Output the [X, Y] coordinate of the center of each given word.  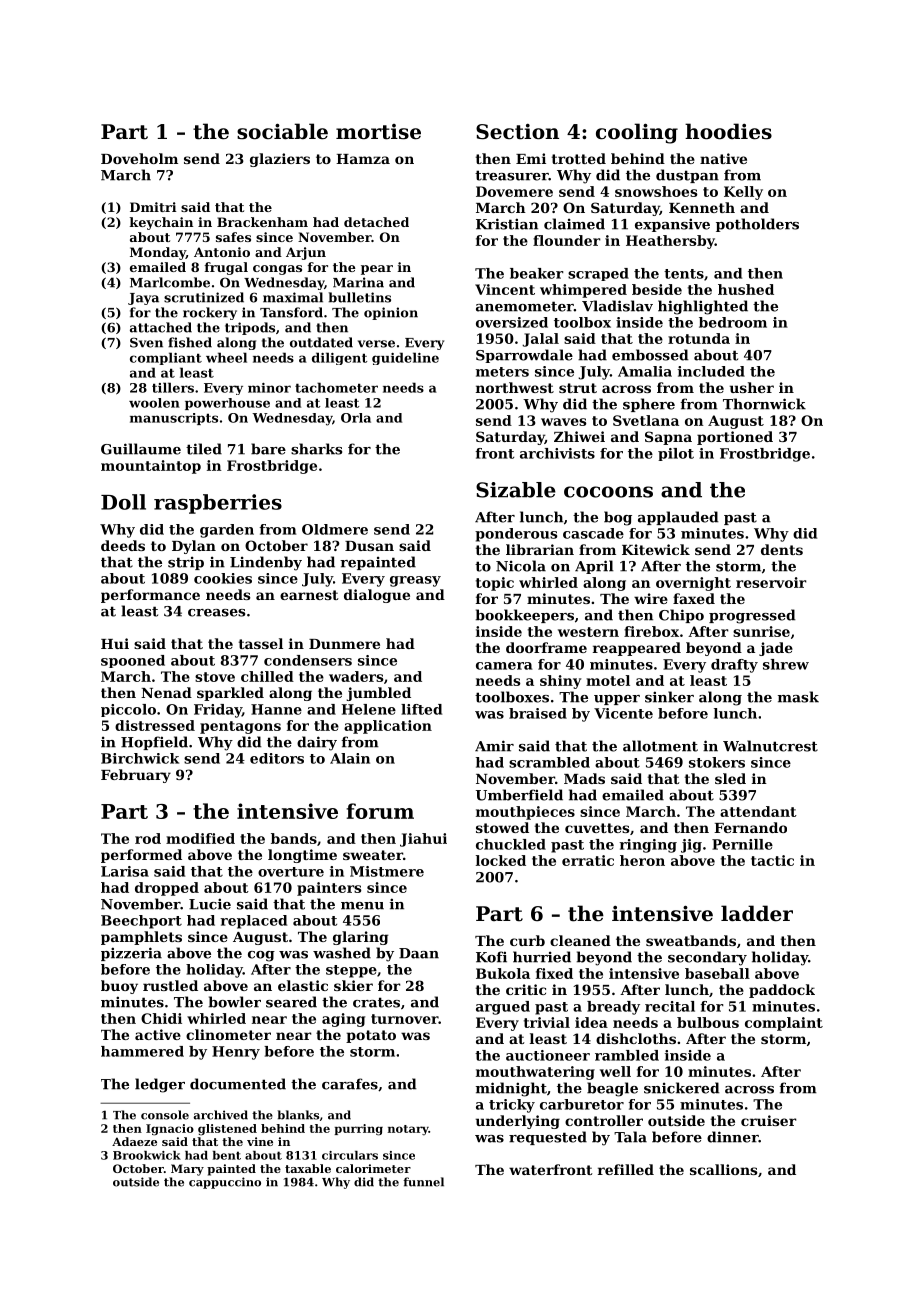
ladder [757, 913]
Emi [531, 158]
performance [150, 596]
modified [200, 838]
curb [527, 940]
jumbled [379, 694]
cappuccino [225, 1183]
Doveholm [139, 158]
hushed [746, 289]
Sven [146, 342]
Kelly [743, 193]
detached [376, 222]
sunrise [761, 631]
